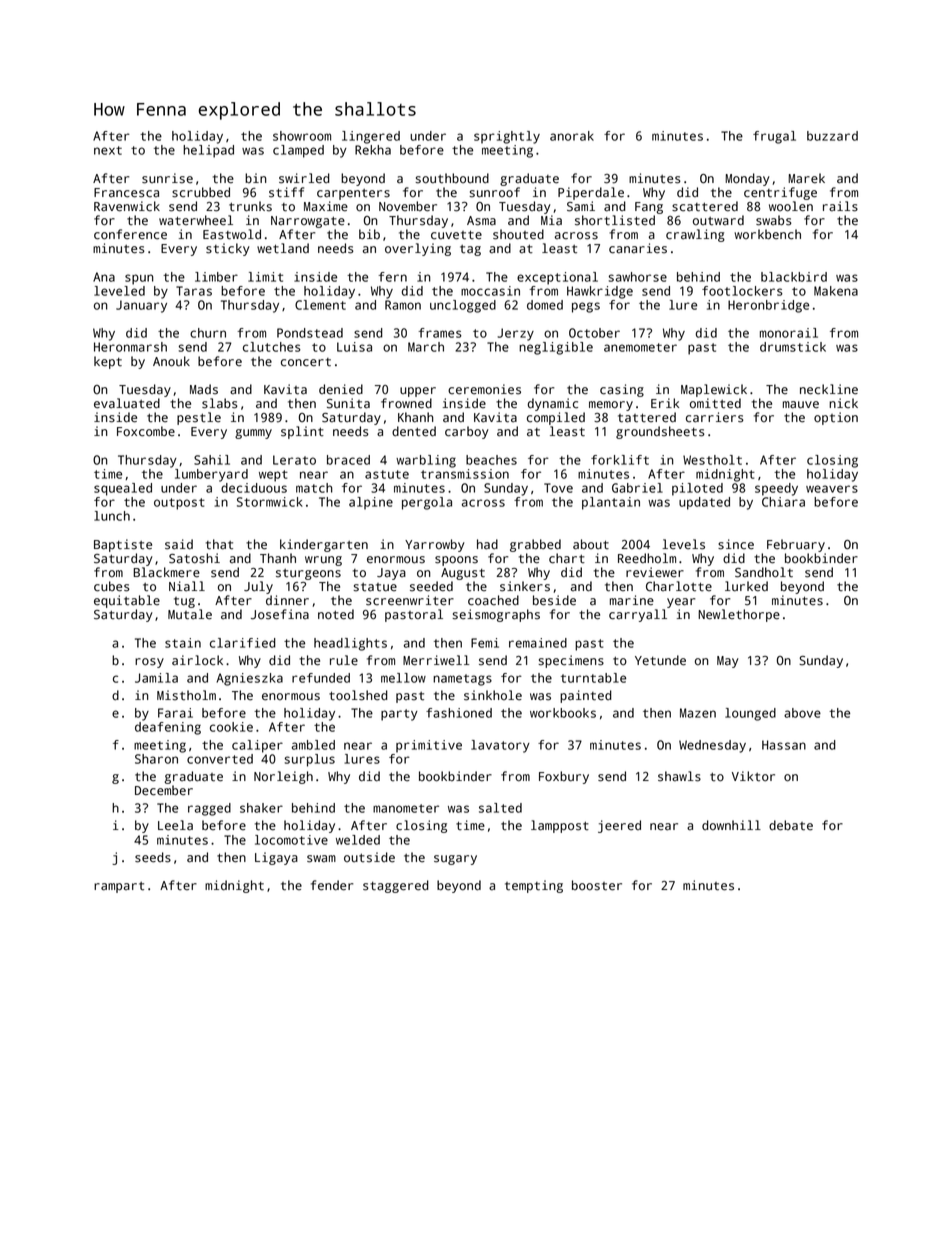 Image resolution: width=952 pixels, height=1233 pixels. I want to click on rampart, so click(119, 887).
